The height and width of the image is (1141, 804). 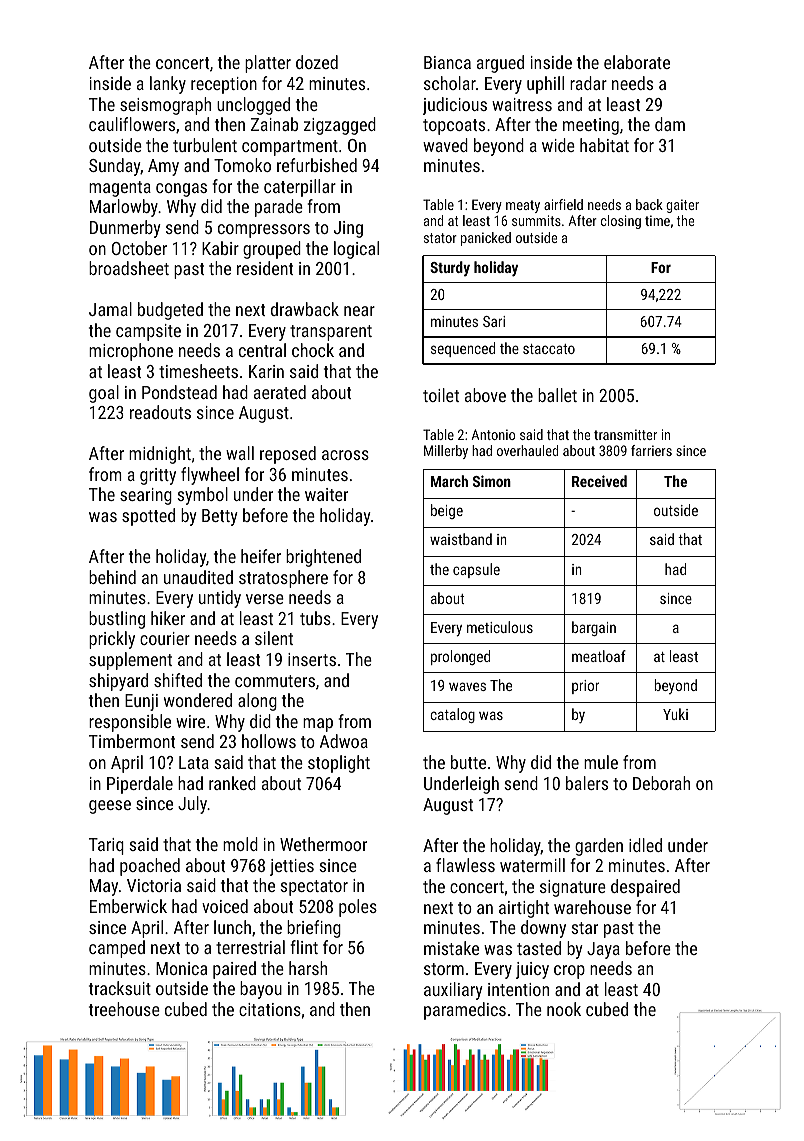 I want to click on treehouse, so click(x=124, y=1009).
